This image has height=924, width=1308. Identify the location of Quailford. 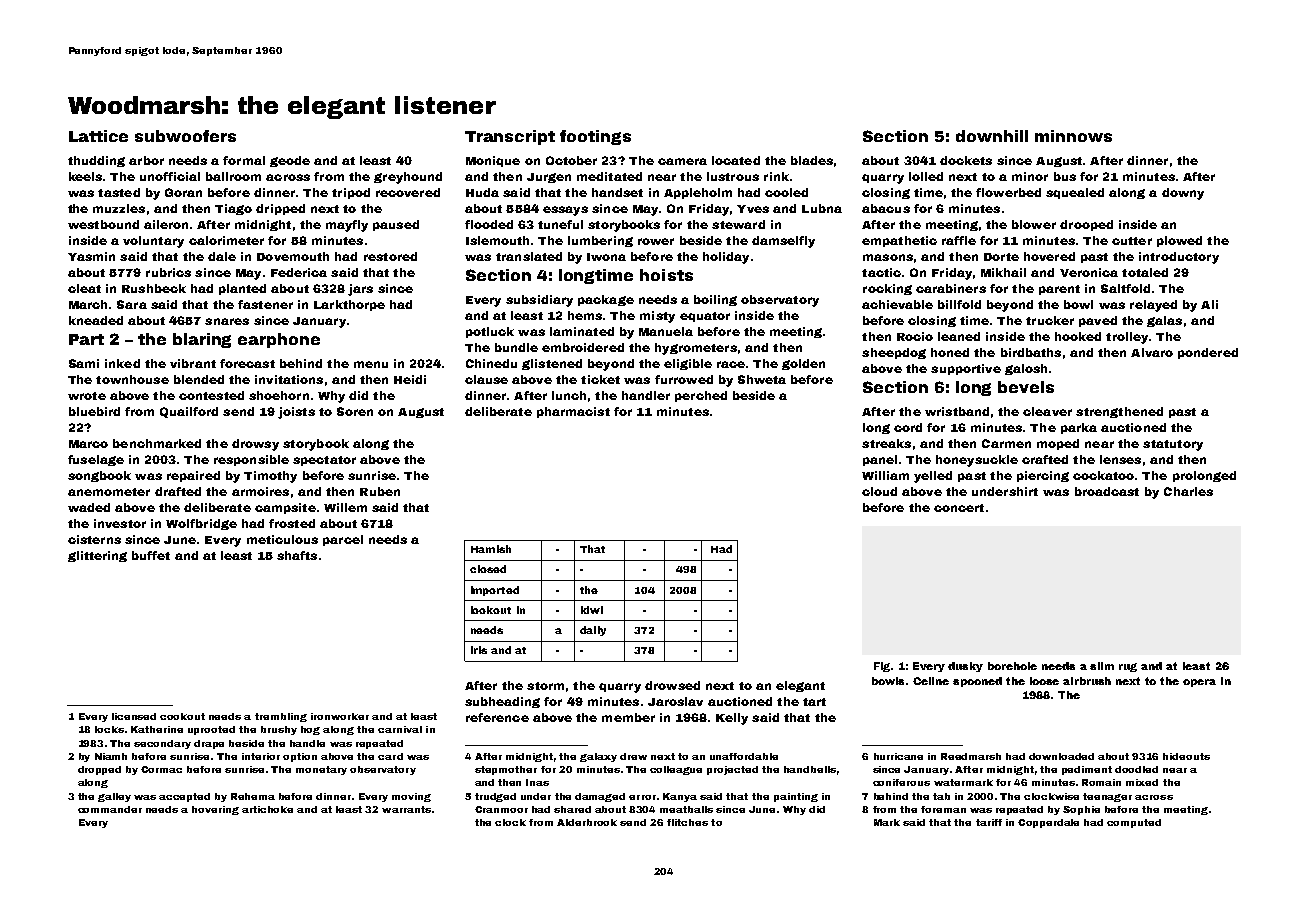
(189, 412).
